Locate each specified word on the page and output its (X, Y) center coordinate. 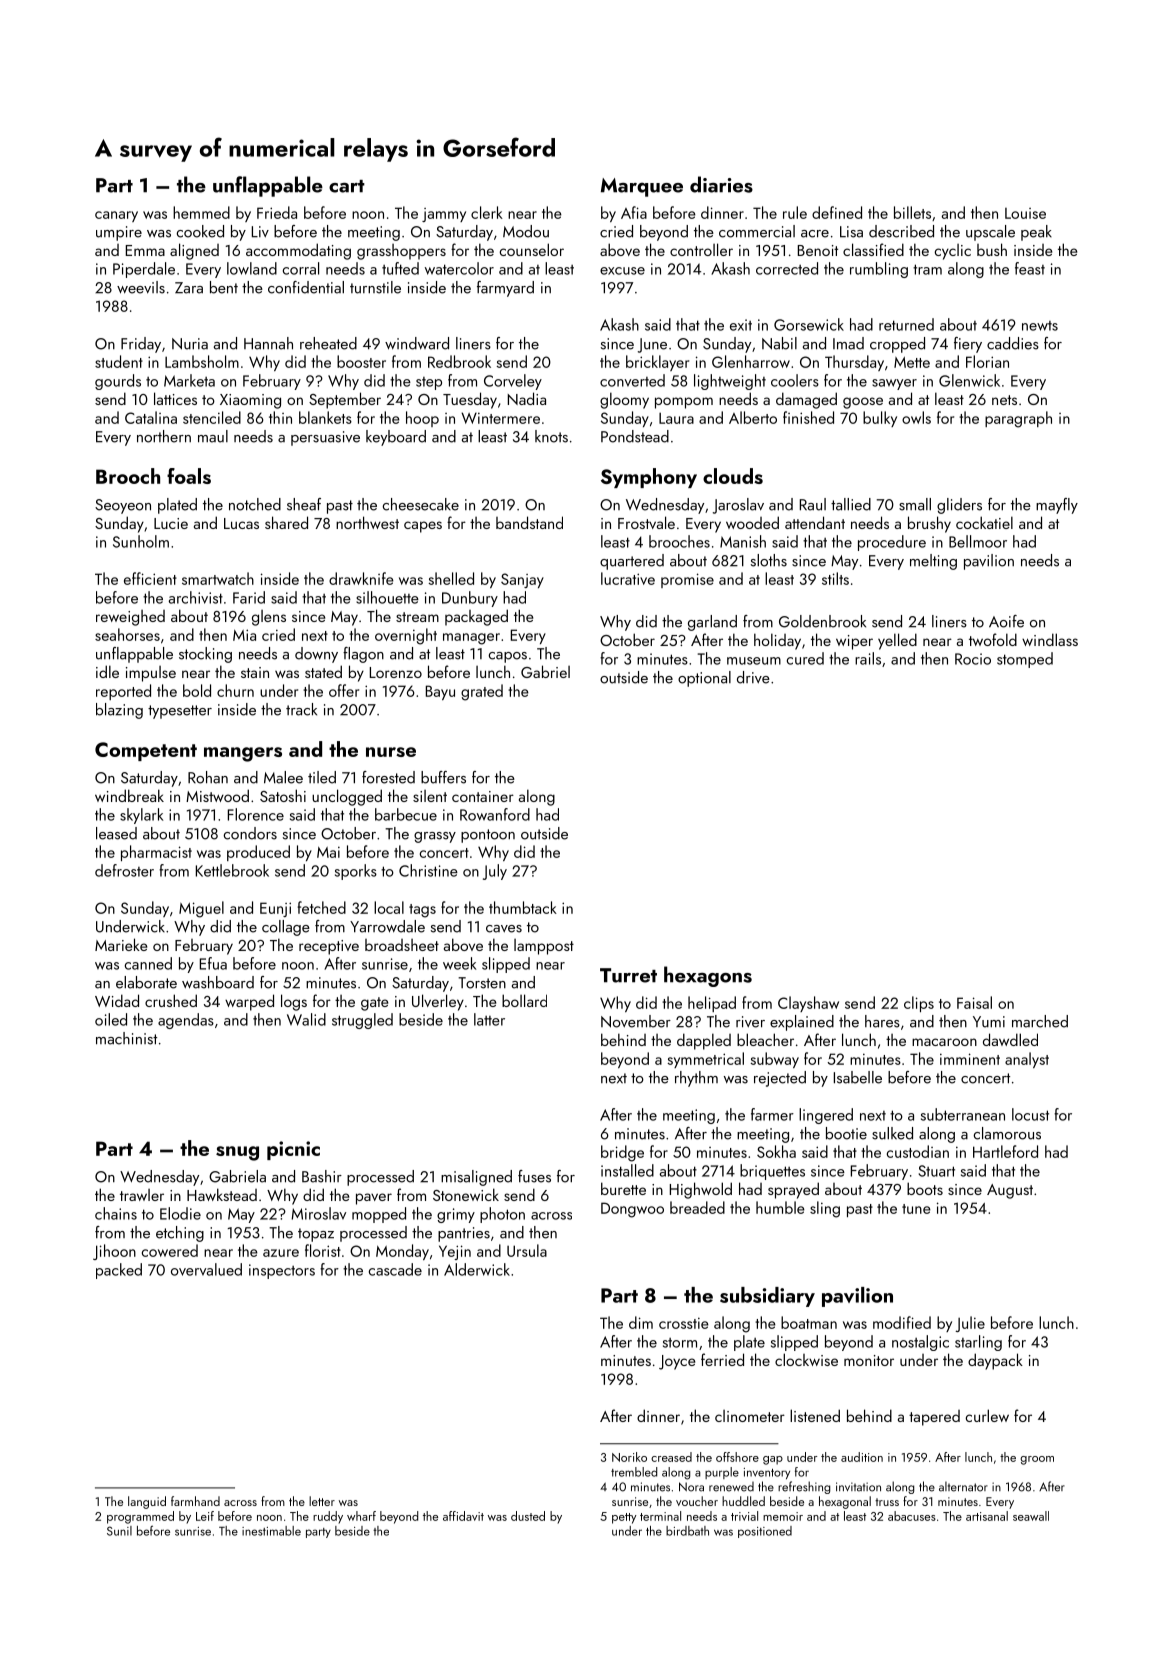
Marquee (642, 187)
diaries (721, 184)
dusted (528, 1516)
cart (347, 186)
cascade (395, 1269)
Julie (970, 1324)
